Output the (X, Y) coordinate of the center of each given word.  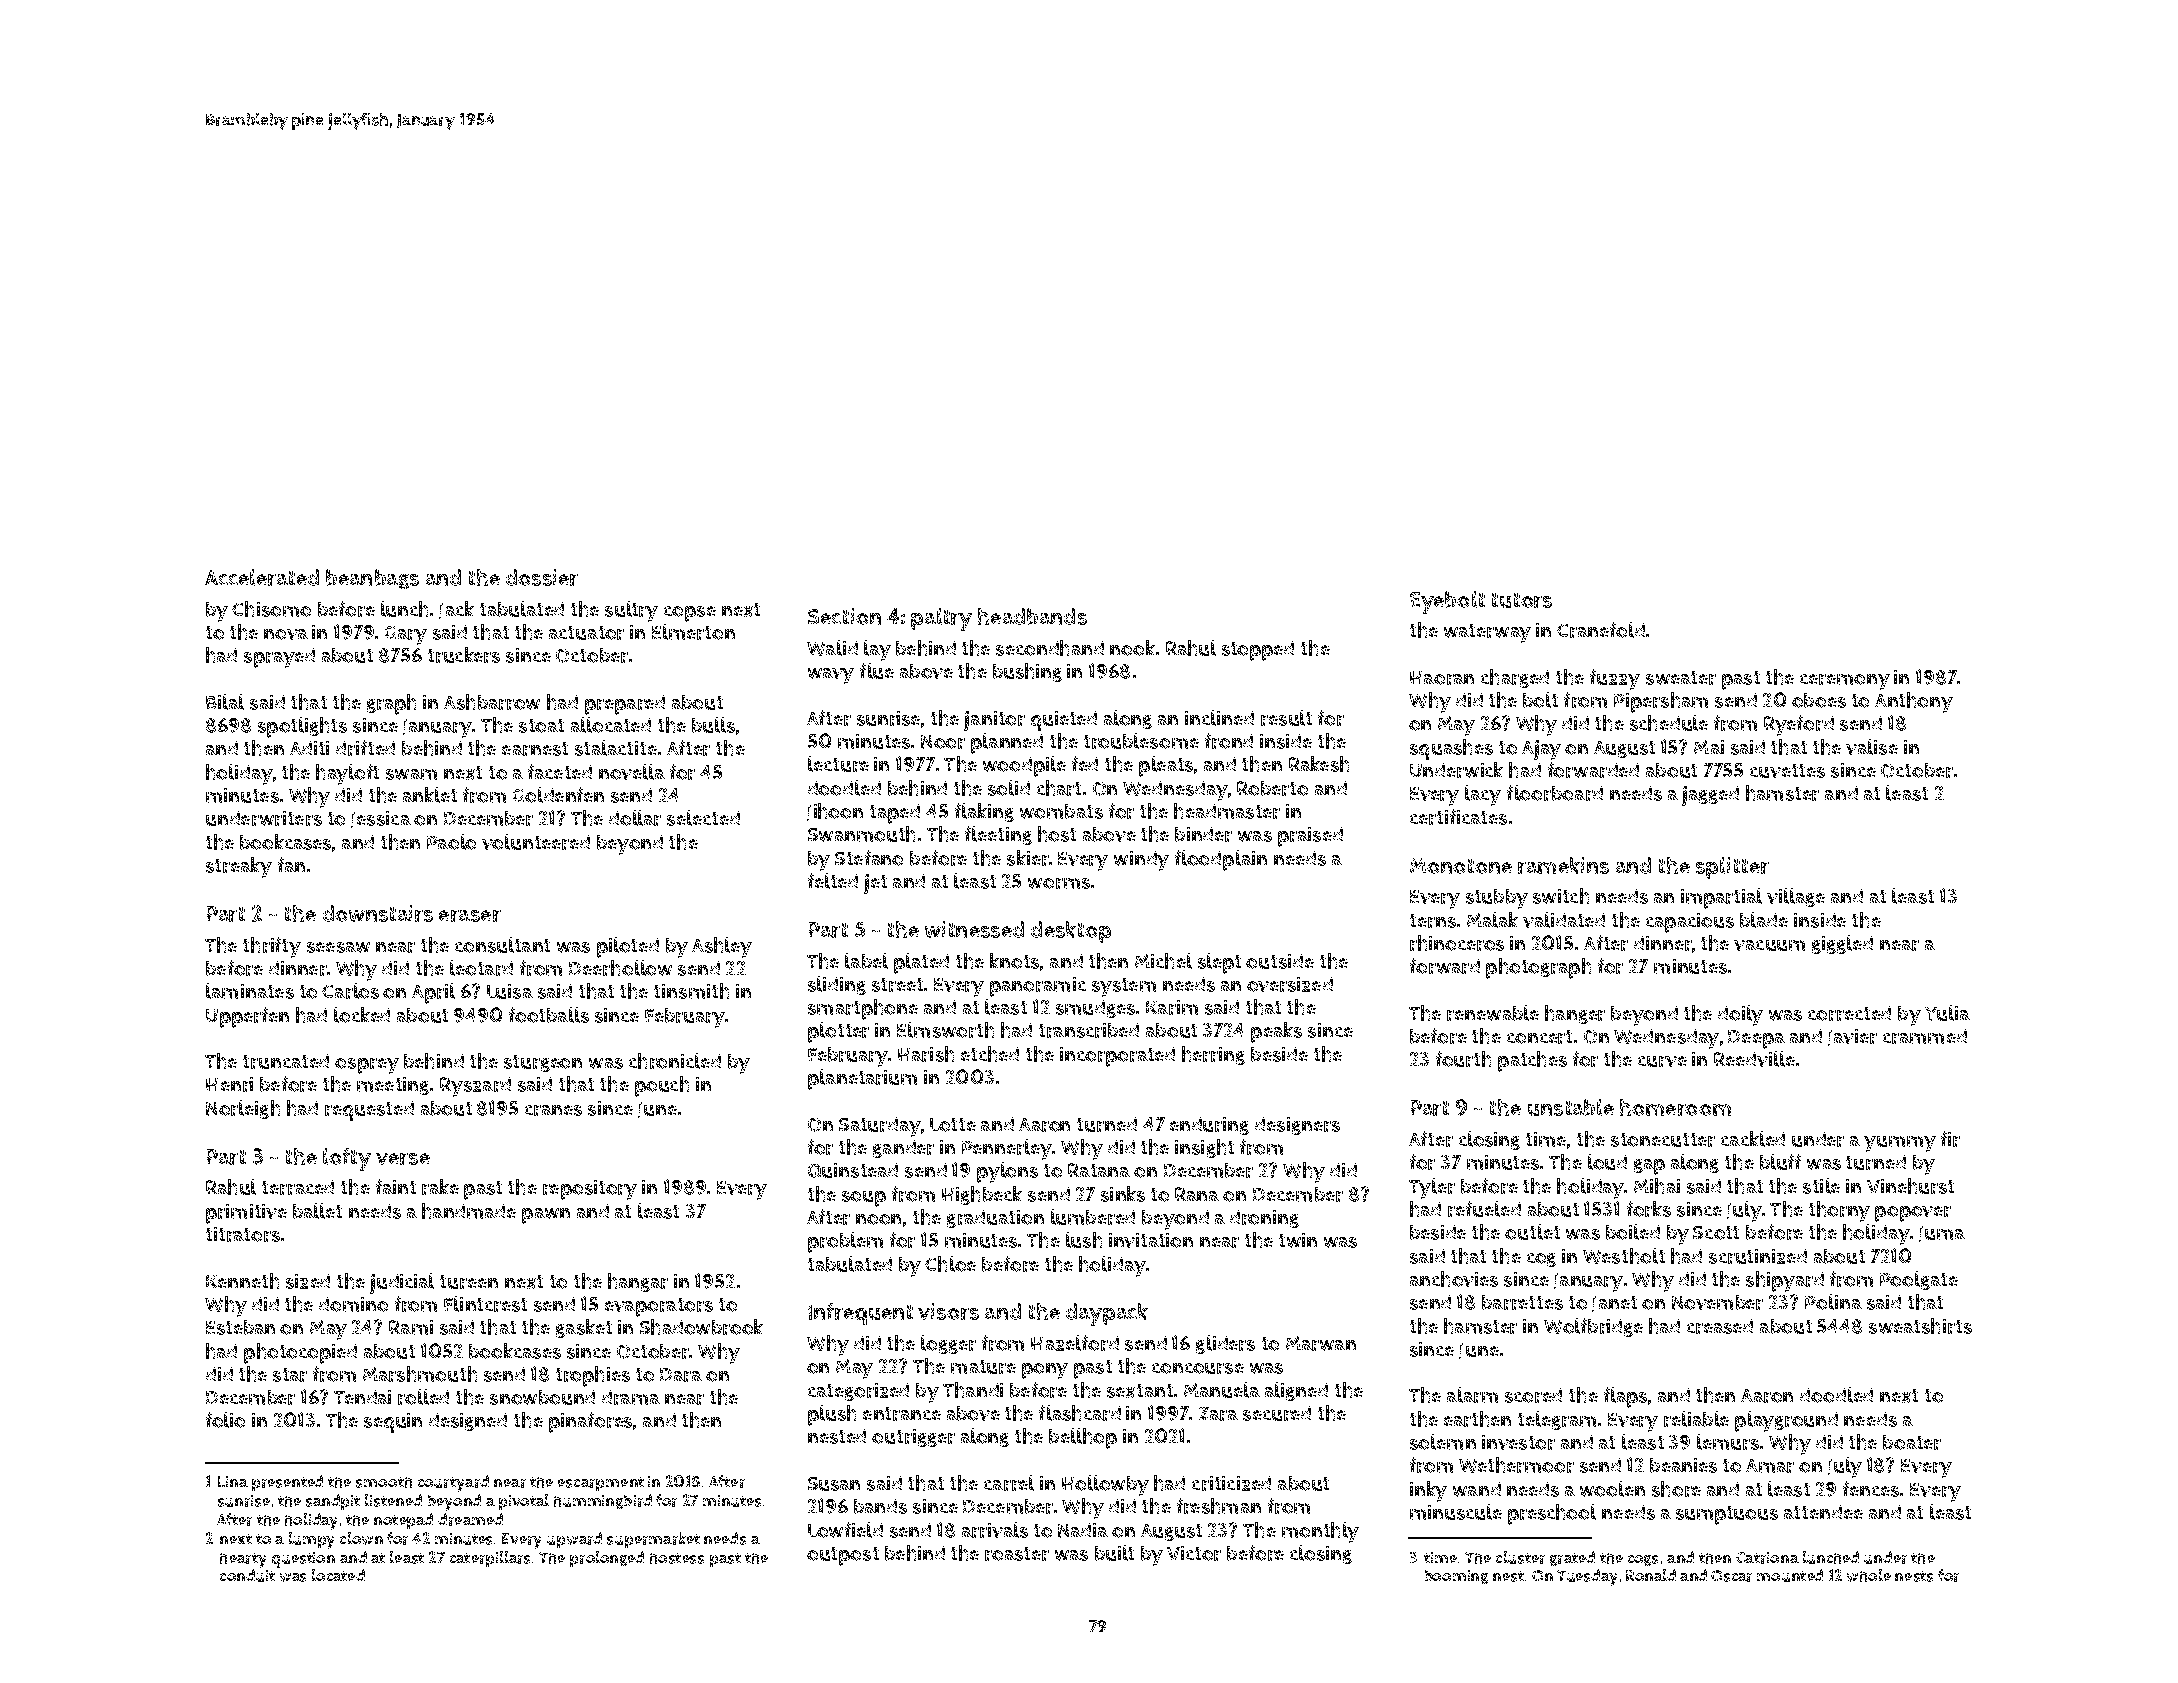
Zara (1218, 1414)
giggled (1842, 944)
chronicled (675, 1061)
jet (875, 884)
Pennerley (1007, 1149)
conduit (247, 1575)
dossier (542, 577)
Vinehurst (1910, 1186)
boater (1912, 1442)
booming (1456, 1577)
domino (353, 1304)
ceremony (1845, 682)
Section (844, 616)
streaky (239, 867)
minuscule (1456, 1512)
